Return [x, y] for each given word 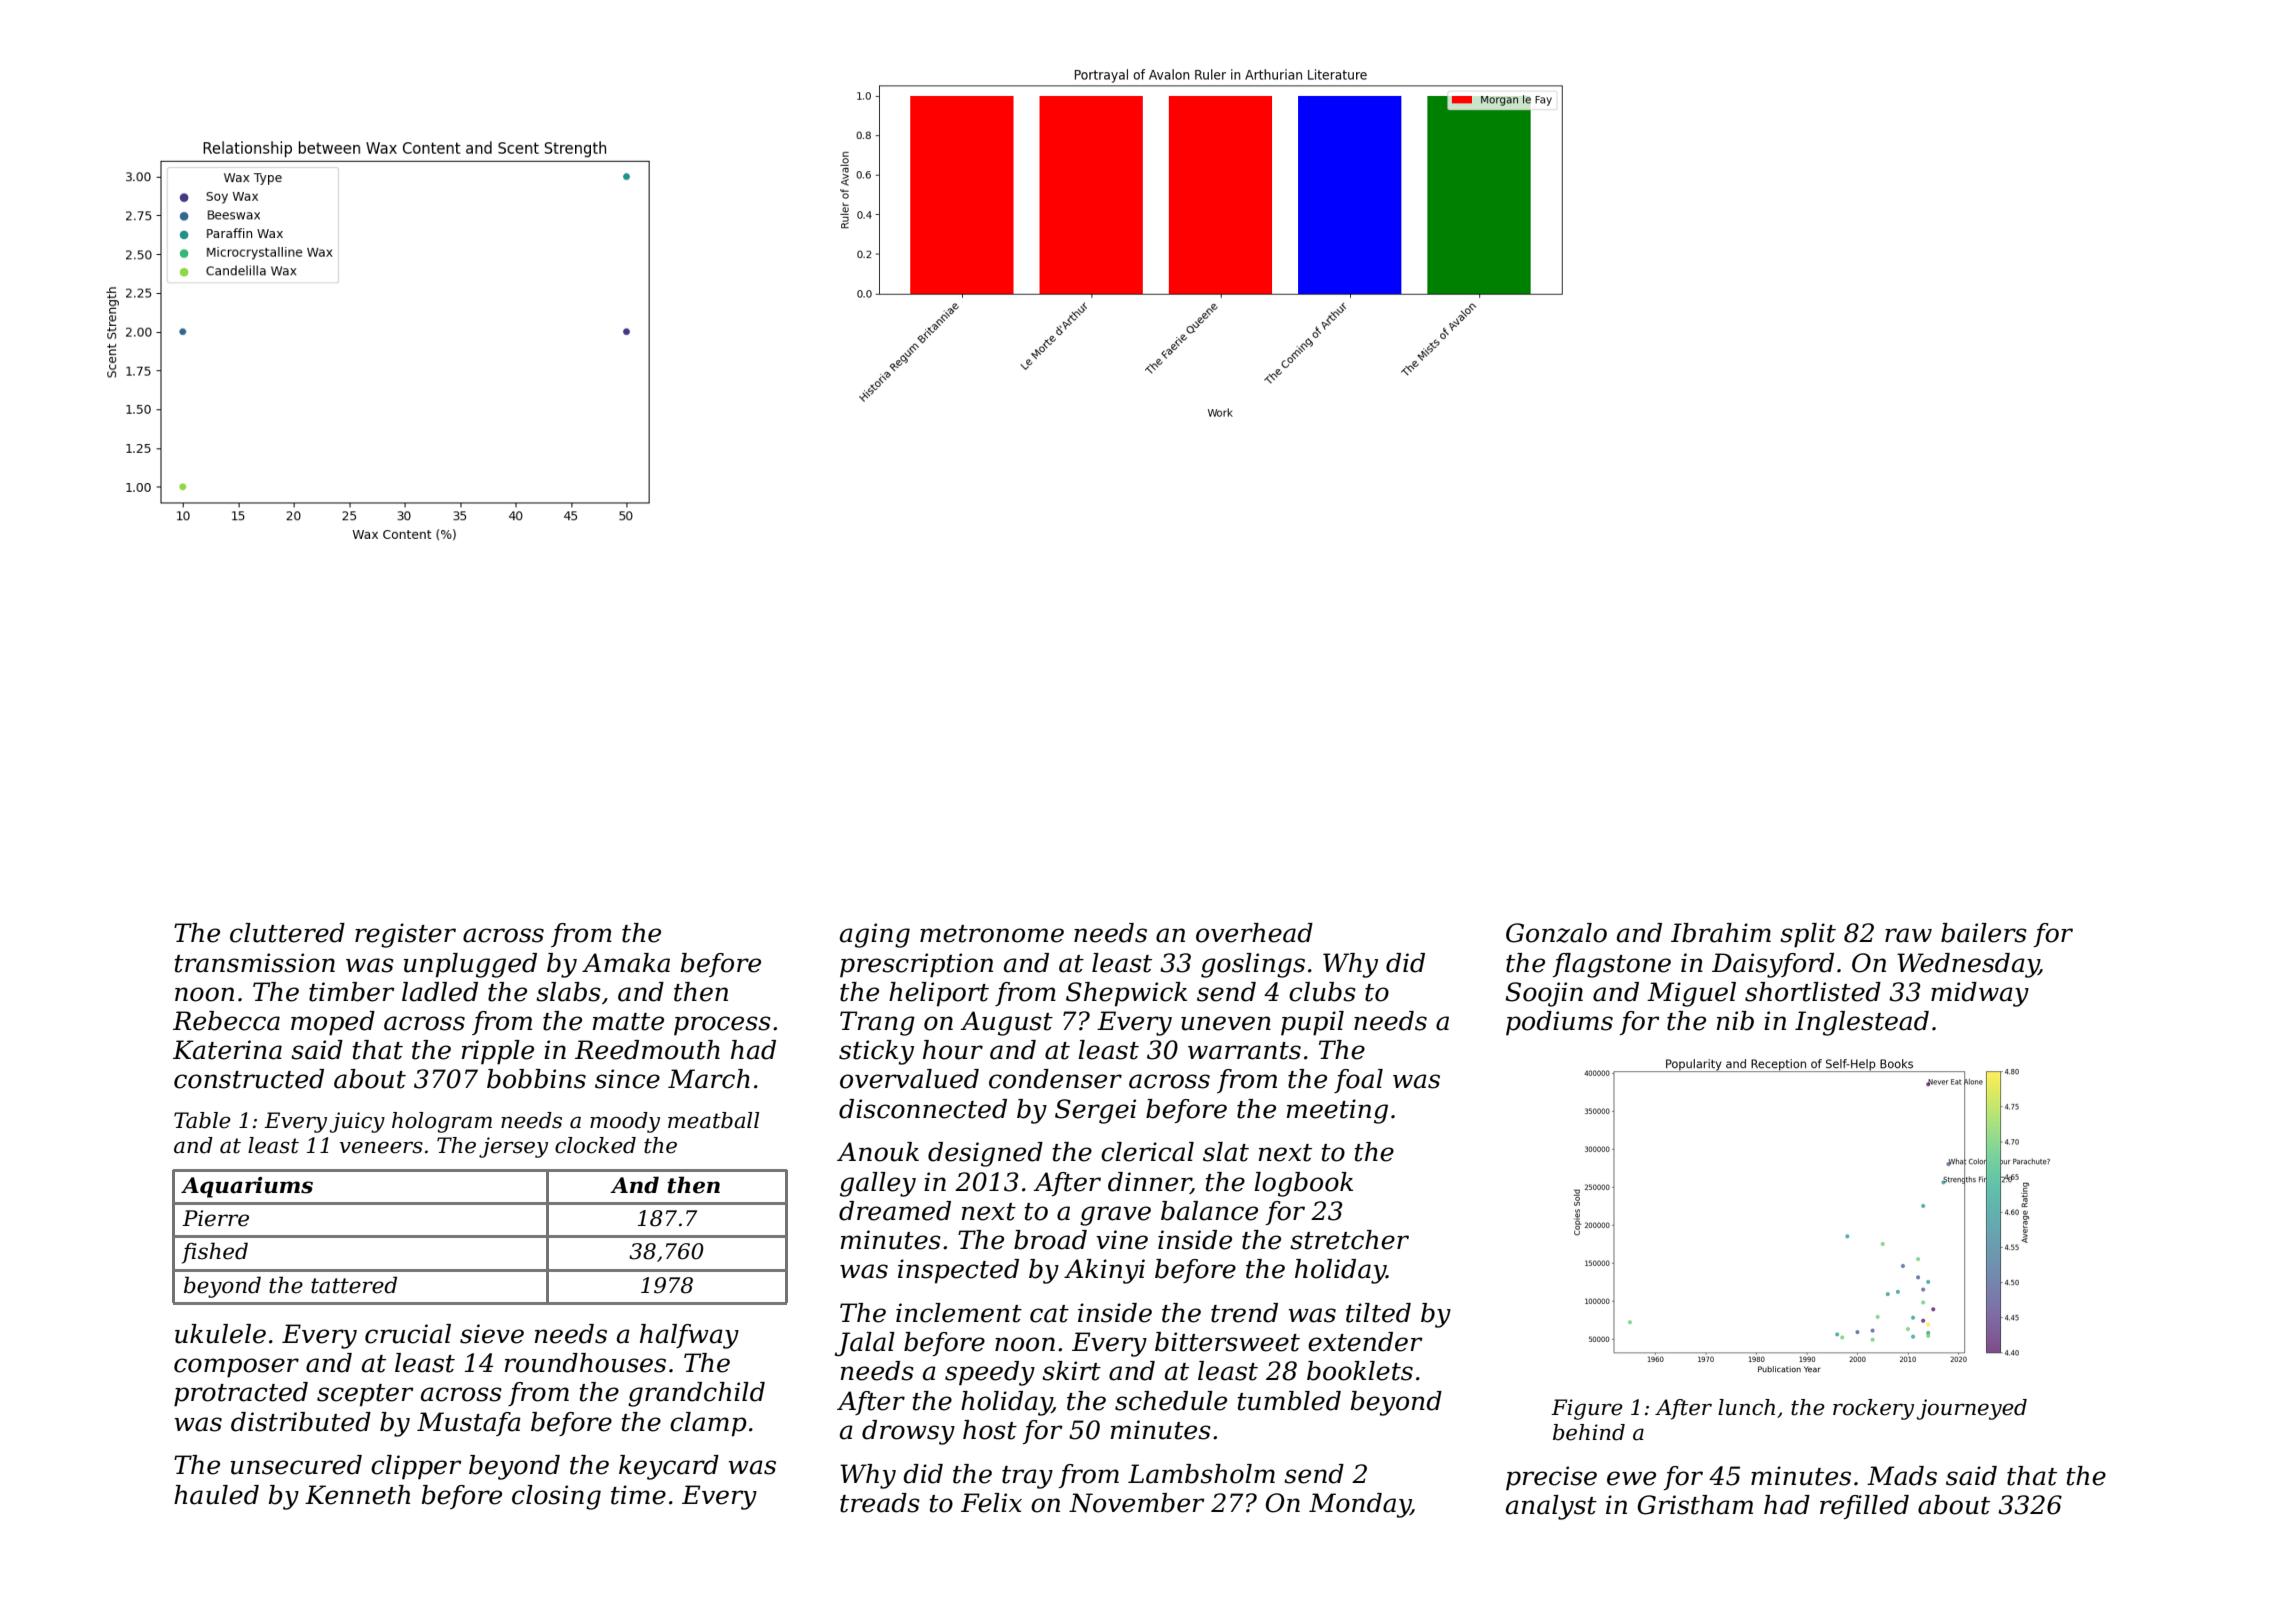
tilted [1378, 1313]
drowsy [908, 1432]
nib [1735, 1021]
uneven [1226, 1023]
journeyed [1972, 1409]
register [405, 935]
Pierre [215, 1218]
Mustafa [469, 1424]
